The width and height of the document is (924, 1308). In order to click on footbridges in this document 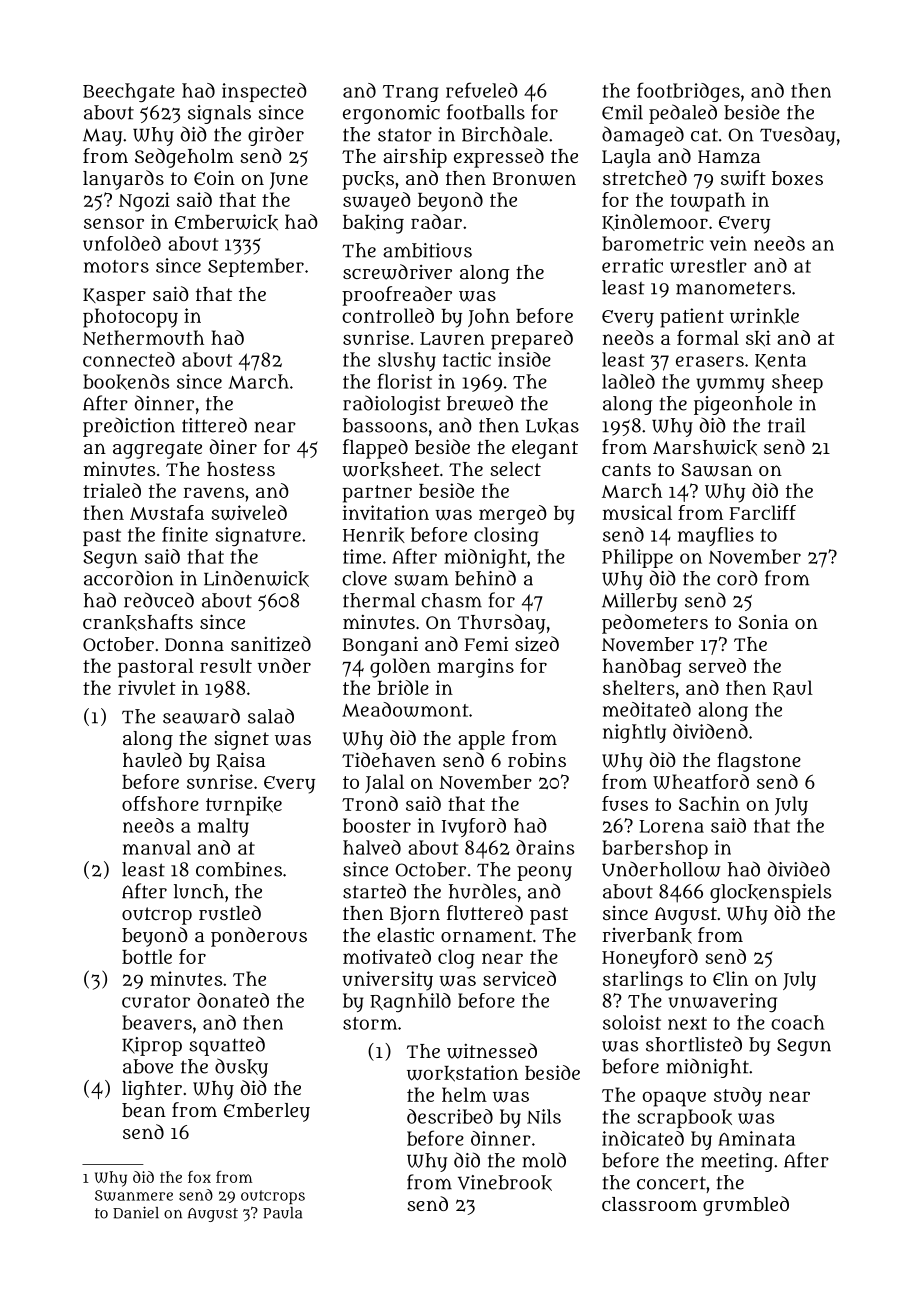, I will do `click(688, 92)`.
